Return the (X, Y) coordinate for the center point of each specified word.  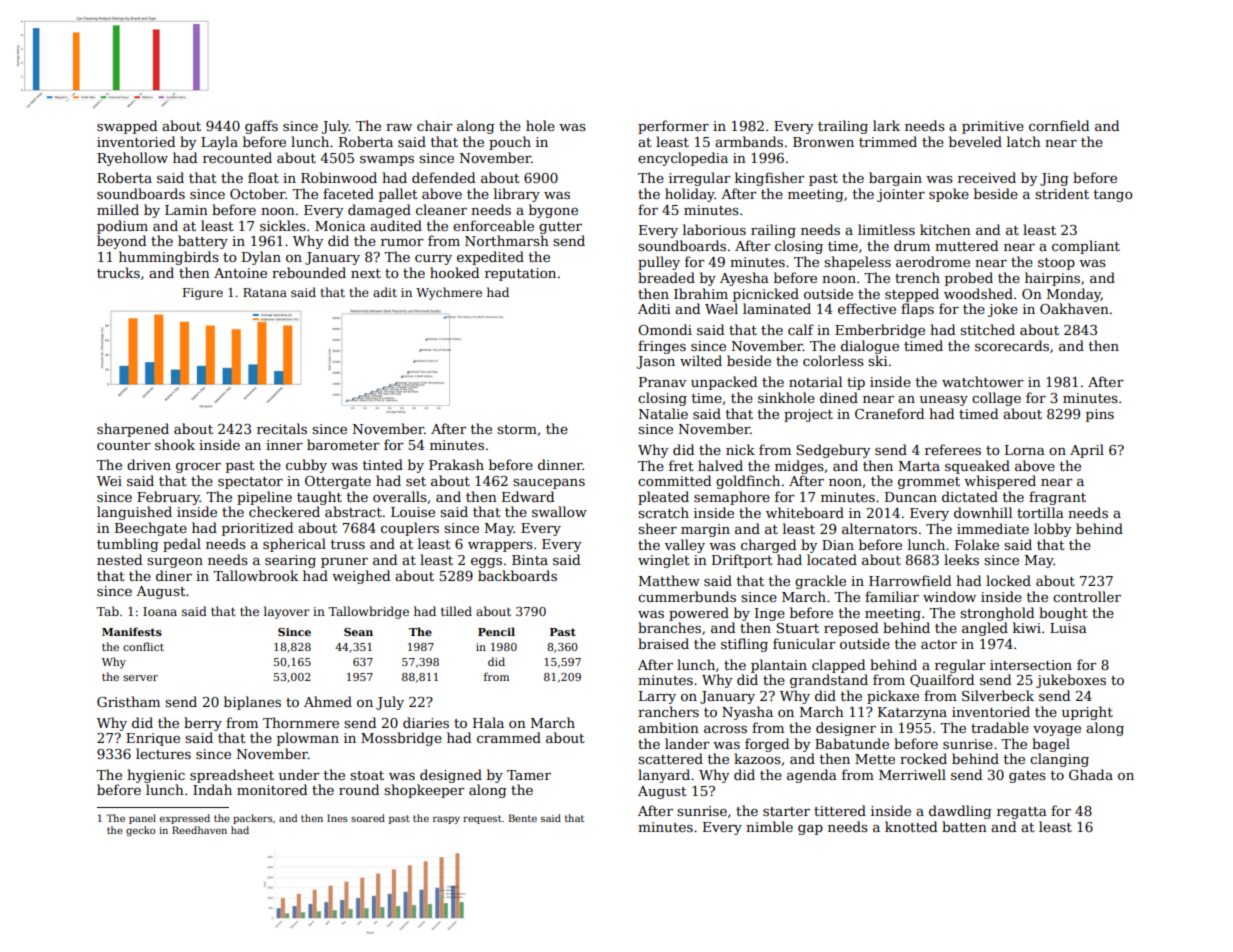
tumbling (127, 545)
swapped (127, 127)
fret (681, 465)
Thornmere (301, 722)
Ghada (1091, 774)
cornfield (1059, 125)
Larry (657, 697)
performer (673, 127)
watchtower (983, 381)
